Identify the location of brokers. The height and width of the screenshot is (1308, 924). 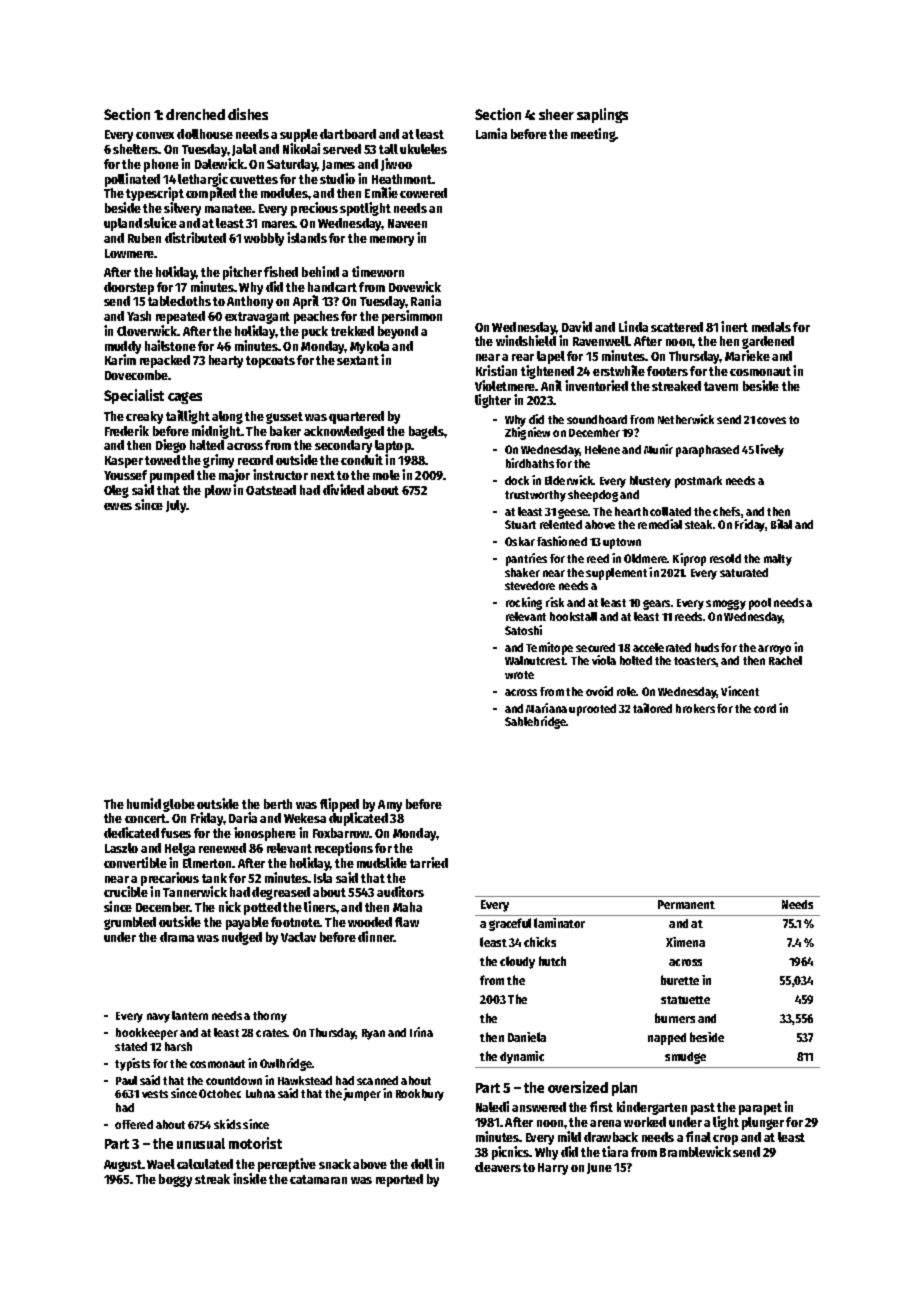
(695, 708).
